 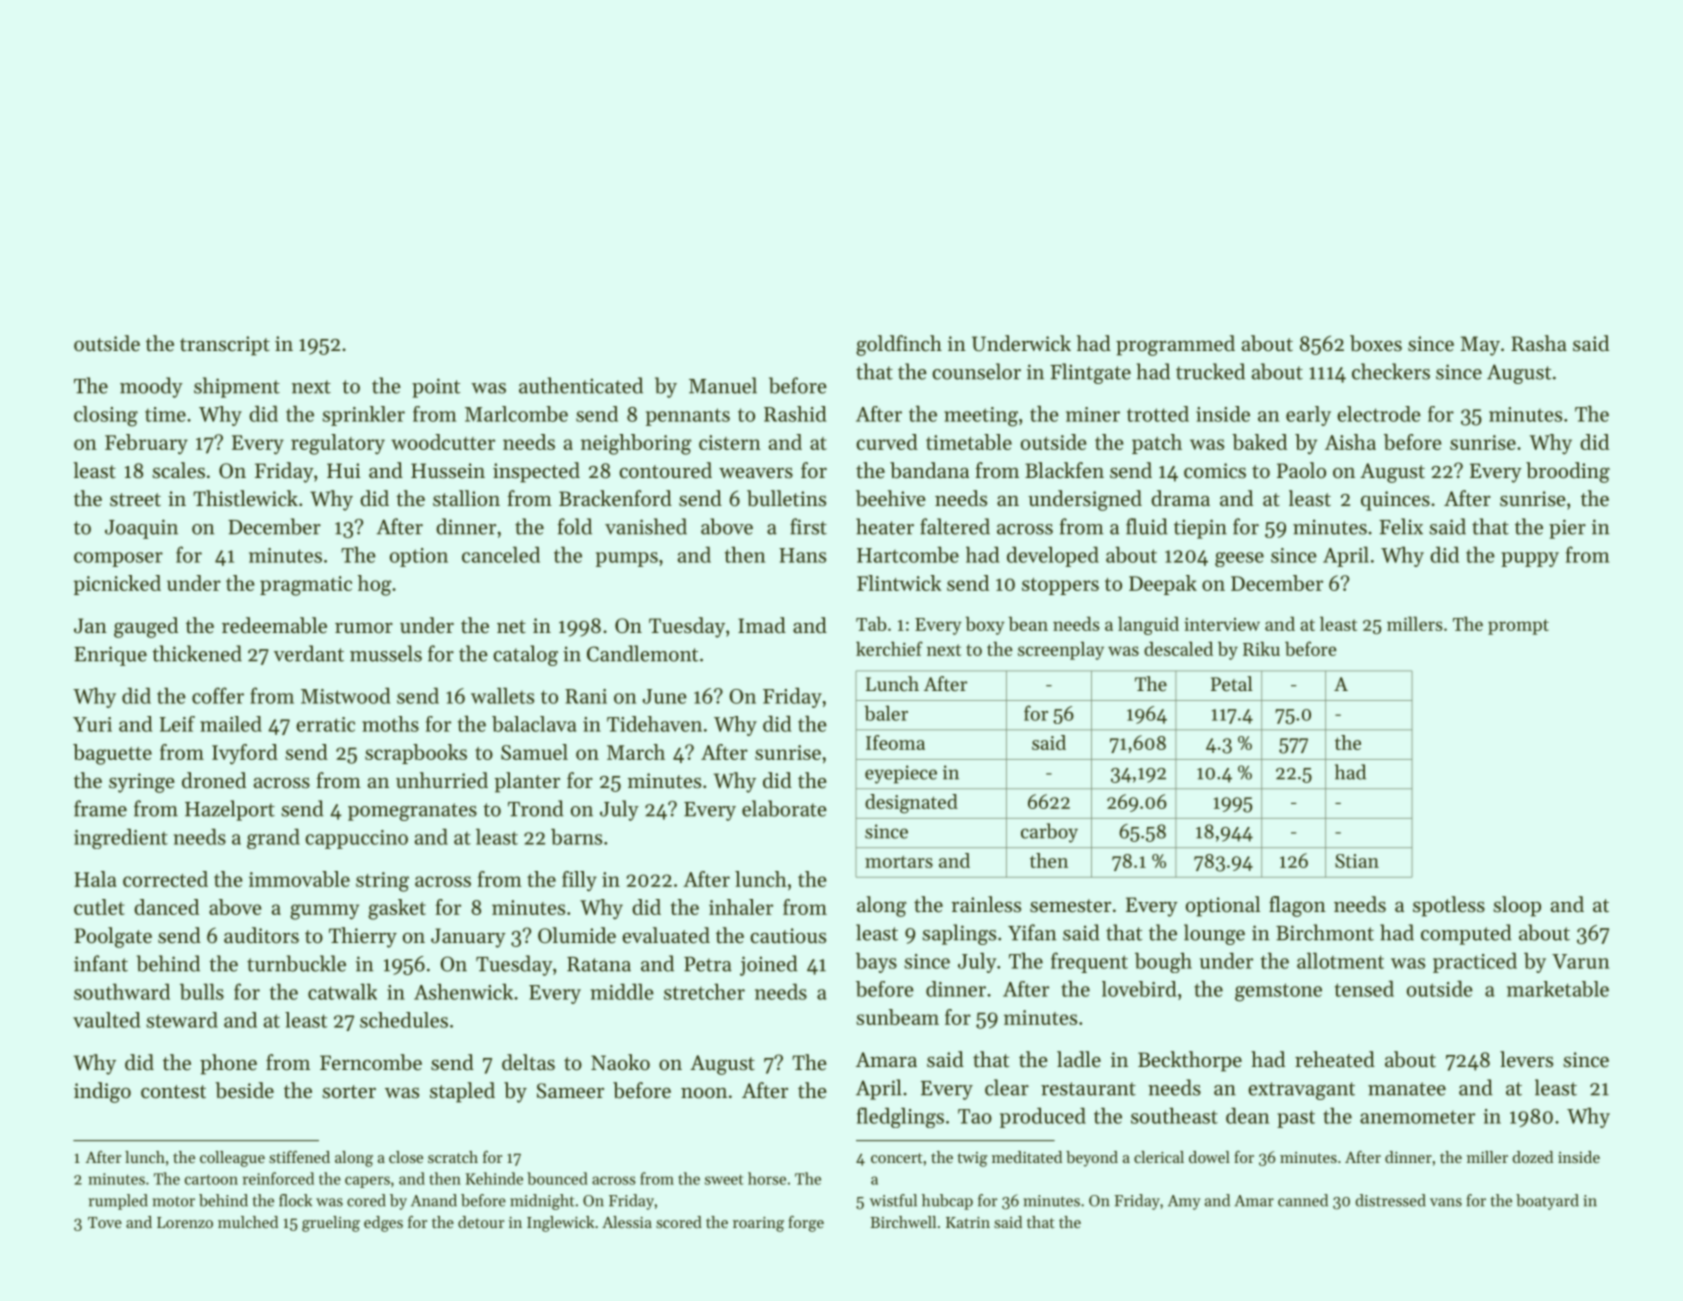 What do you see at coordinates (463, 991) in the screenshot?
I see `Ashenwick` at bounding box center [463, 991].
